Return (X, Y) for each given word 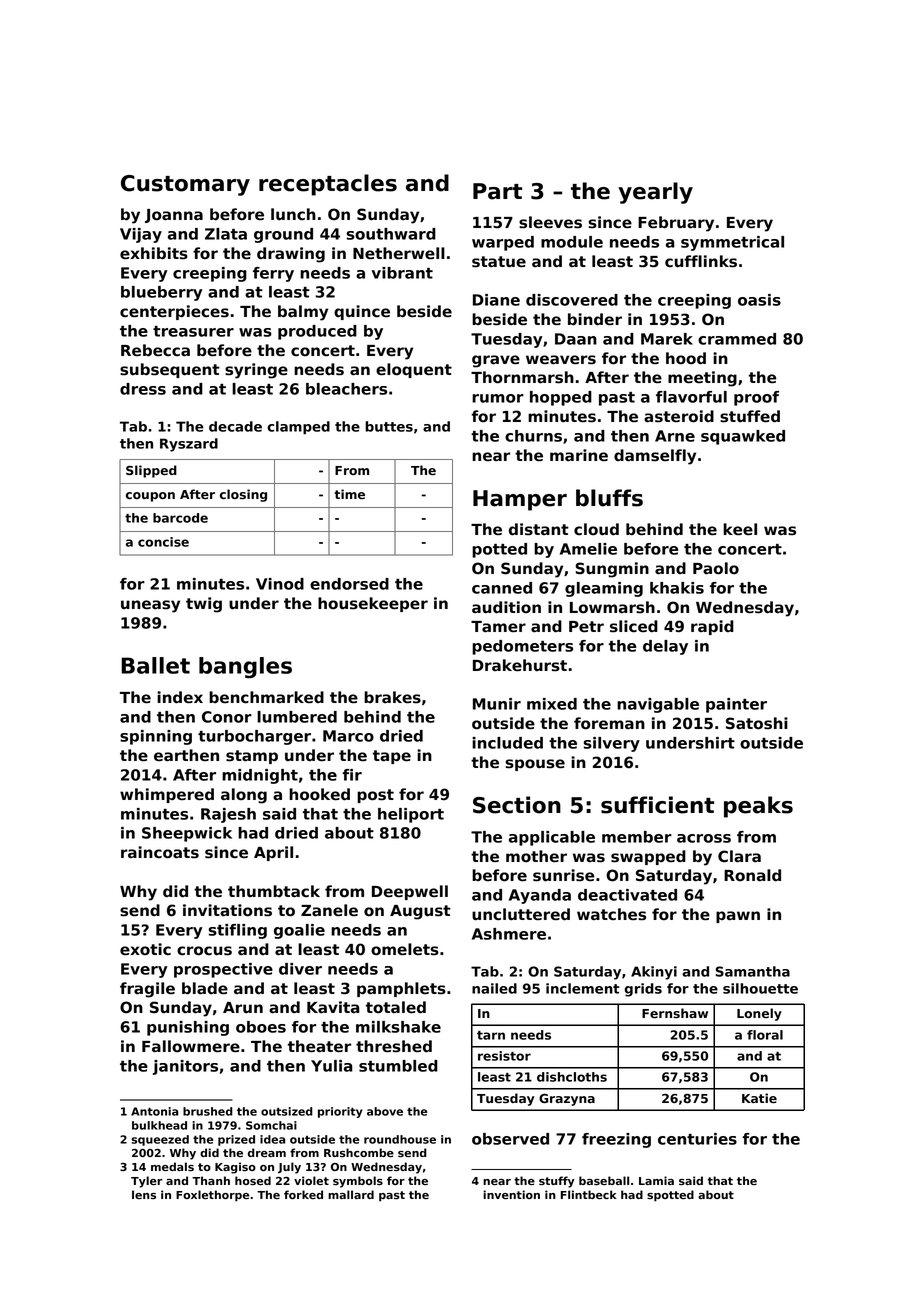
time (349, 494)
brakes (392, 697)
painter (736, 705)
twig (204, 605)
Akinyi (654, 973)
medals (172, 1166)
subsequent (170, 370)
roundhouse (400, 1139)
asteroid (679, 416)
